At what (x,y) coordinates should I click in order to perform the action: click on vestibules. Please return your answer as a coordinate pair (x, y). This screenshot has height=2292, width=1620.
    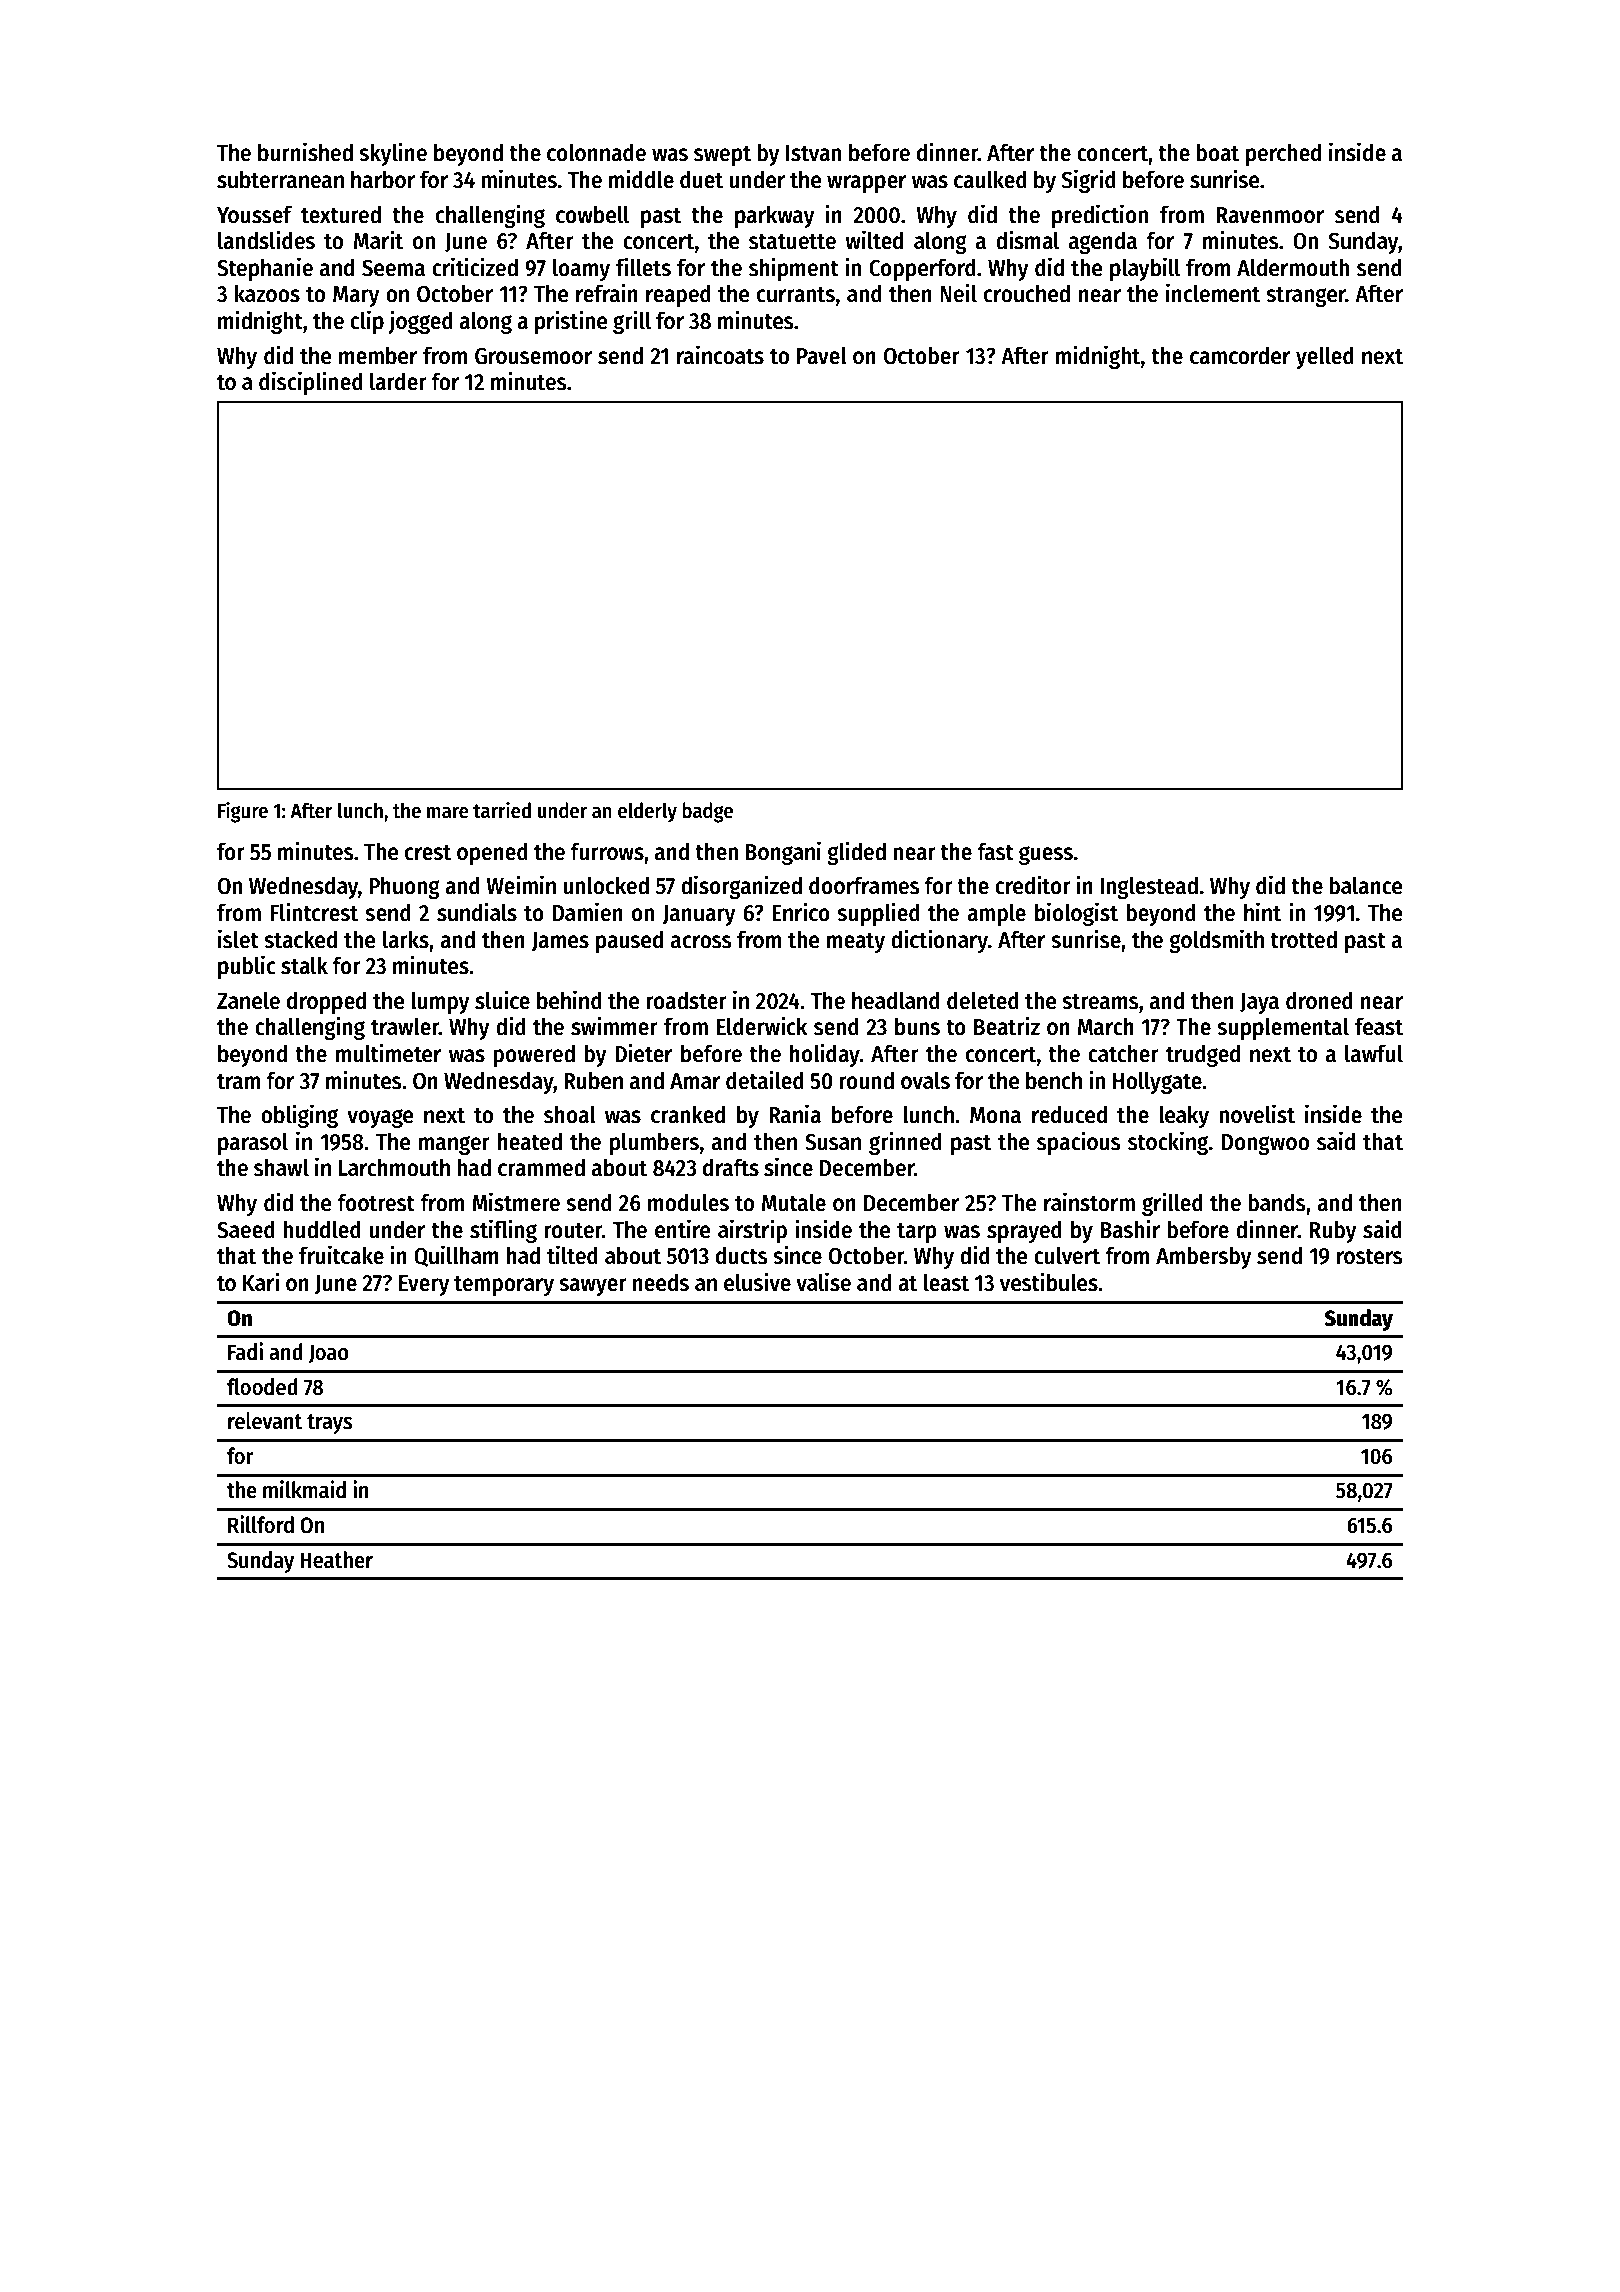
    Looking at the image, I should click on (1049, 1282).
